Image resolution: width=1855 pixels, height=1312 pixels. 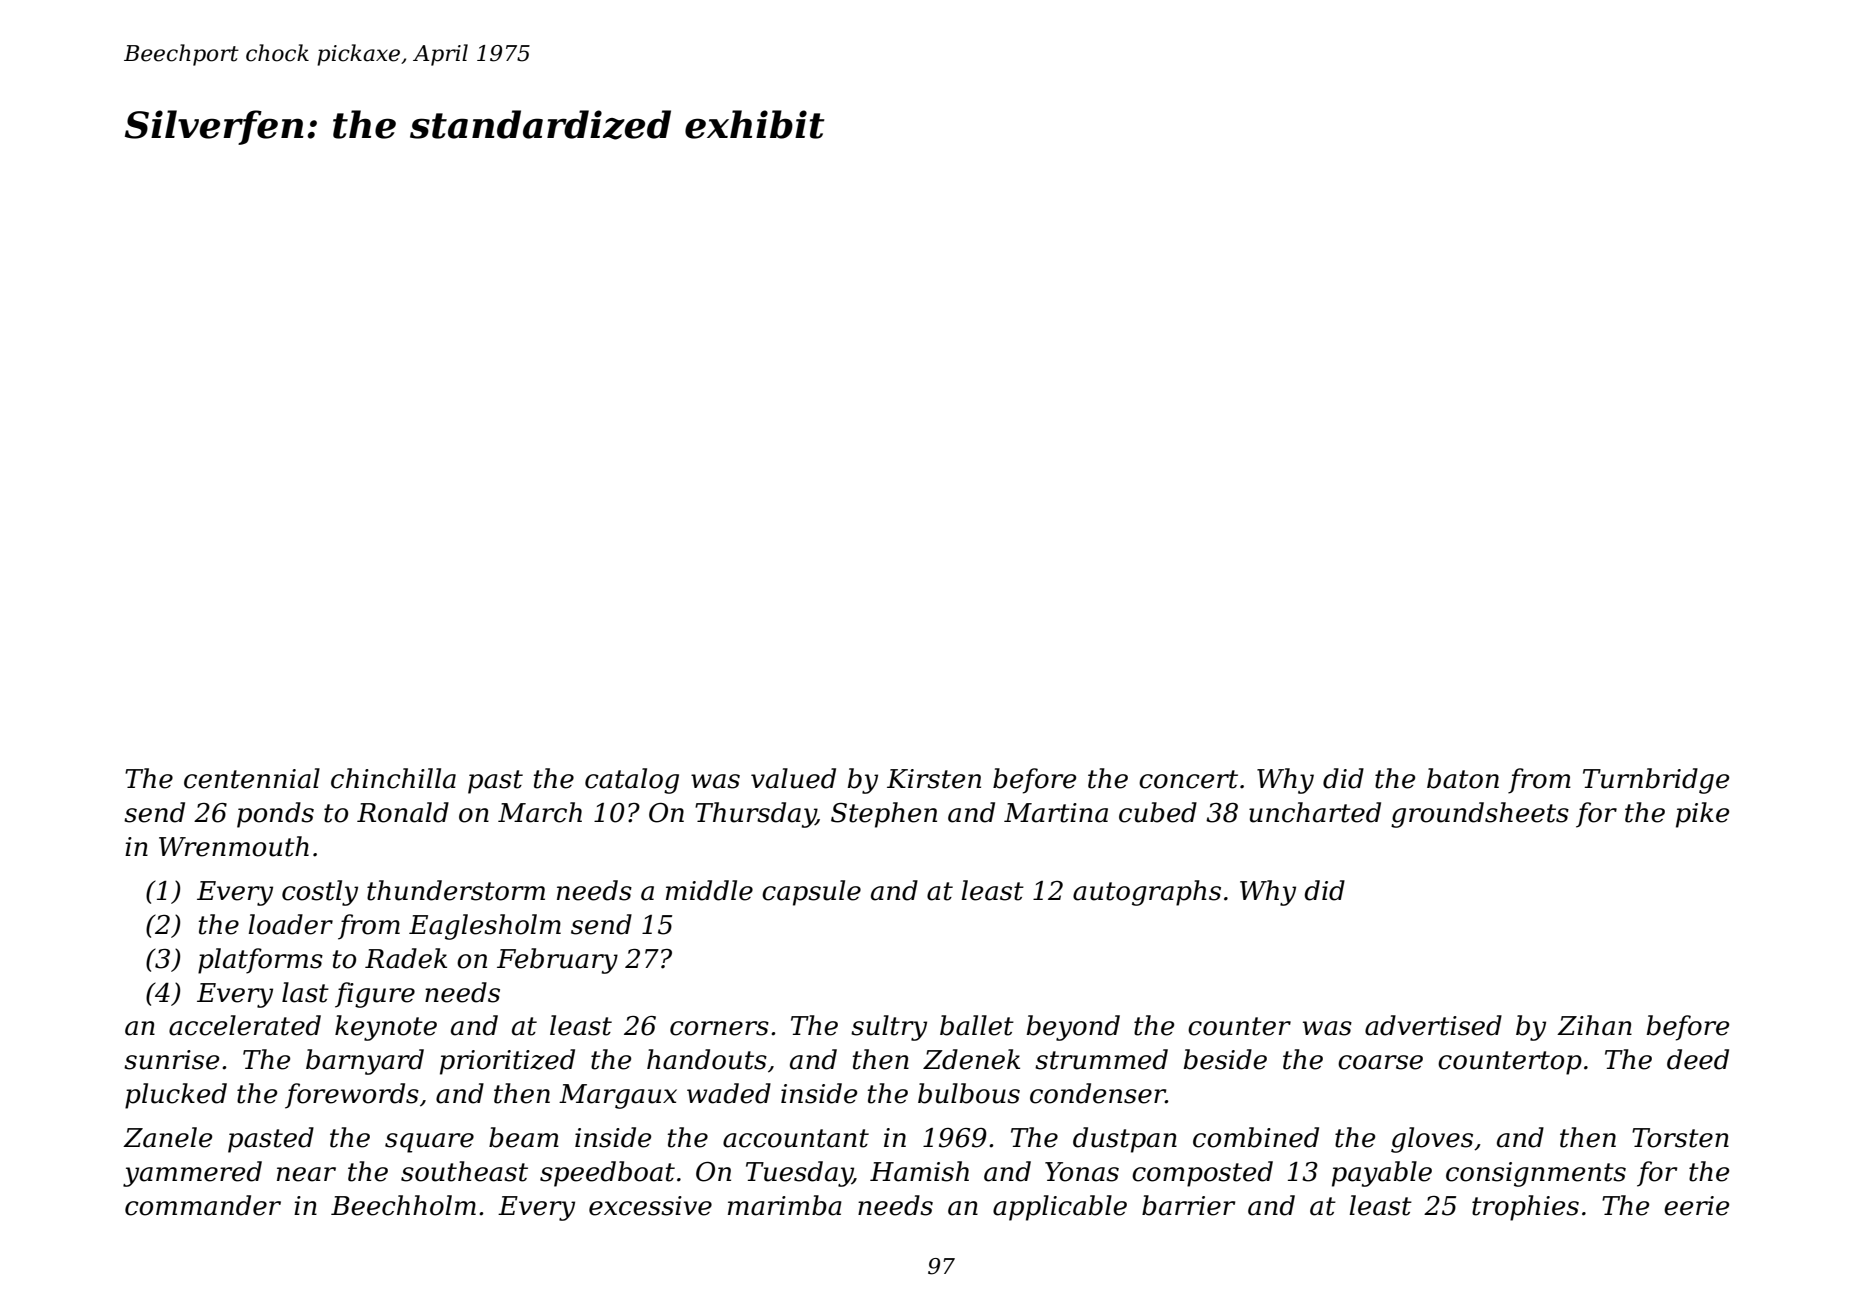 I want to click on commander, so click(x=203, y=1205).
